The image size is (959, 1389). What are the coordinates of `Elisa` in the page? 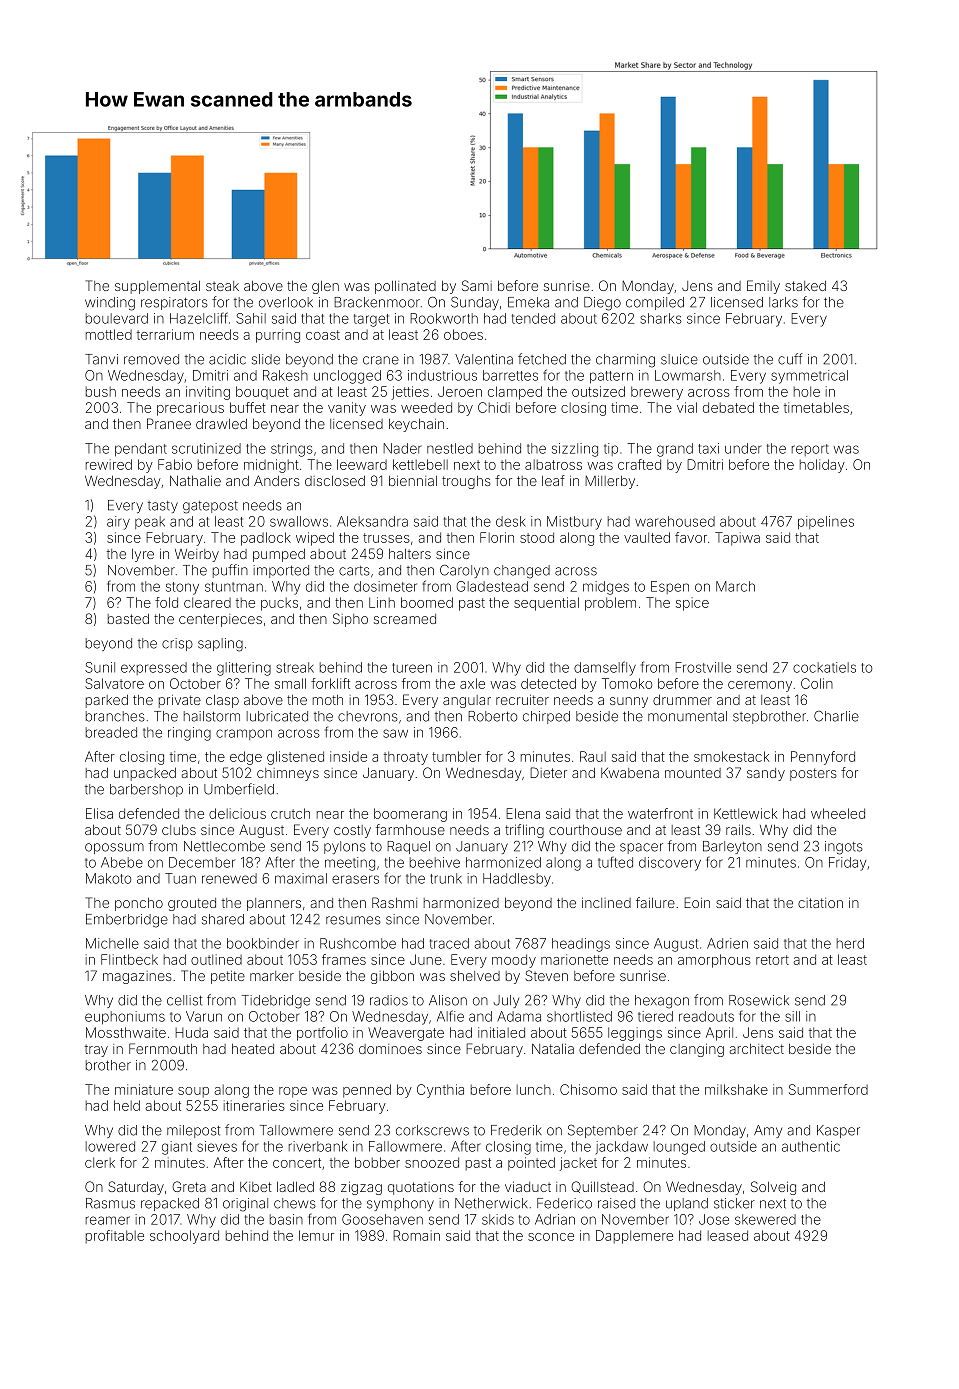 It's located at (99, 813).
